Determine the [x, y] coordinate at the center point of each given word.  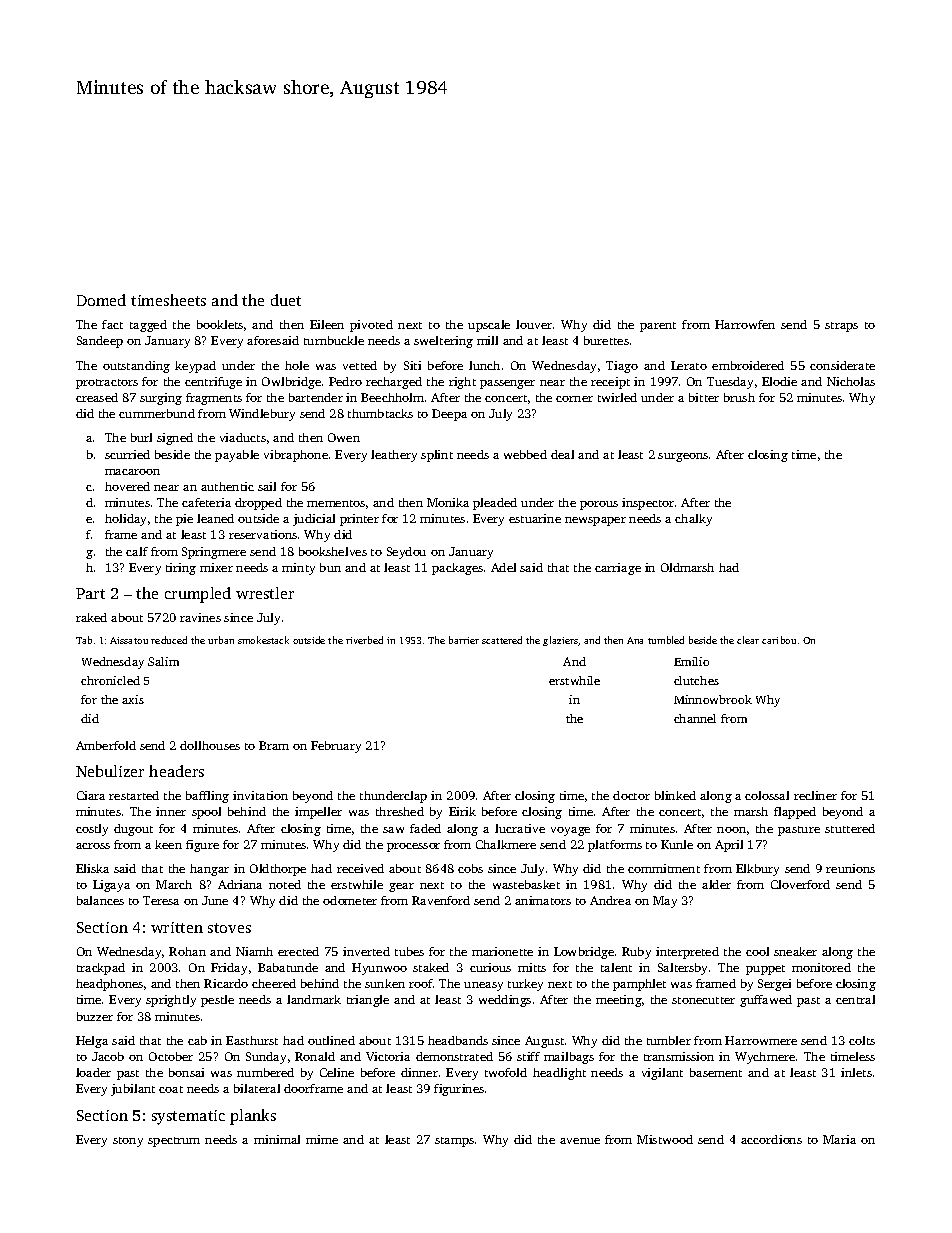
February [336, 747]
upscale [489, 326]
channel [695, 718]
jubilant [133, 1090]
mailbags [569, 1058]
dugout [133, 830]
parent [658, 327]
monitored [821, 967]
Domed [101, 300]
